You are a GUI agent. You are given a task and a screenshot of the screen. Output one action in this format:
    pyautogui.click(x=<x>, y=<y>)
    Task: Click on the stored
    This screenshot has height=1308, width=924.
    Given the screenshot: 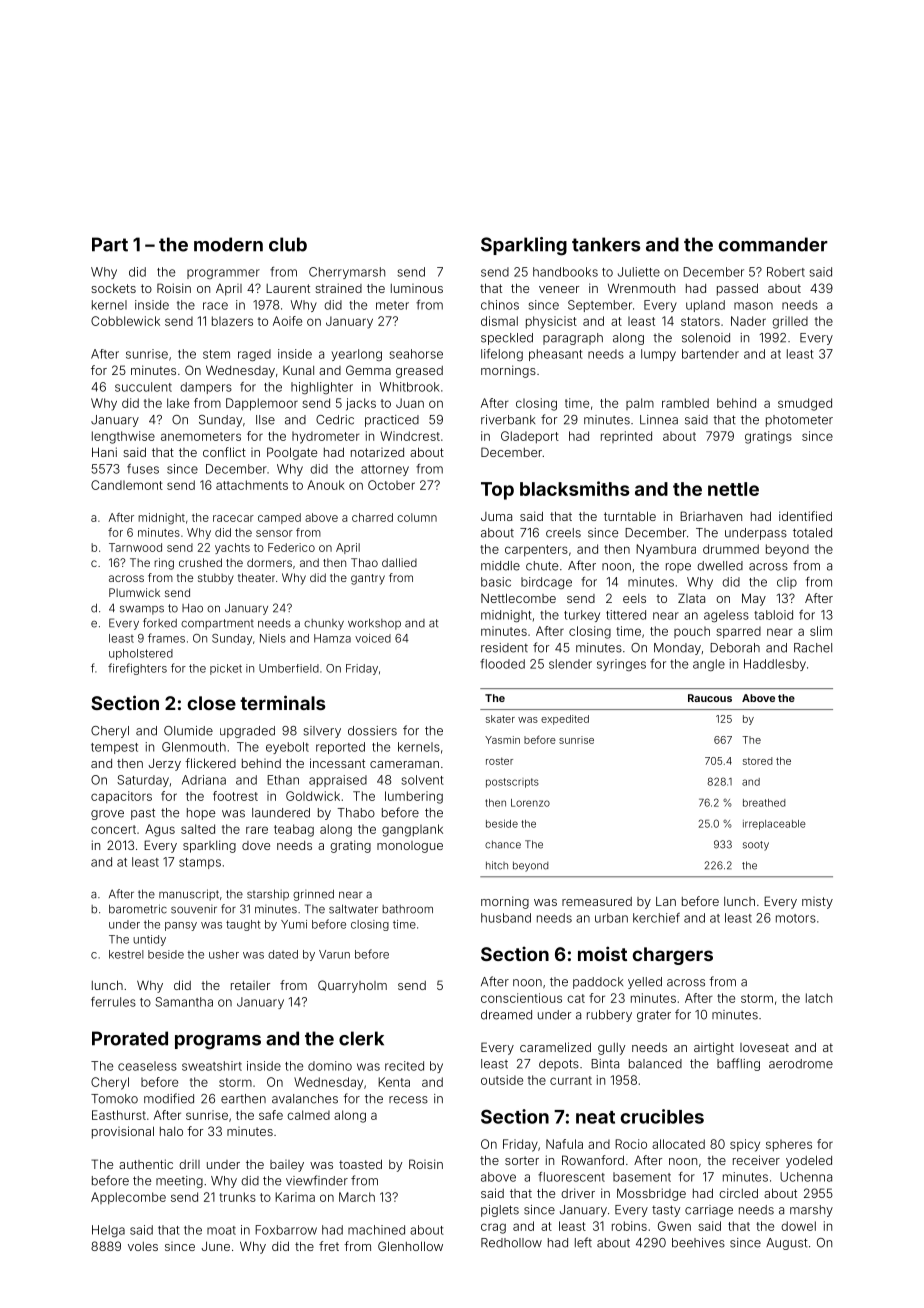 What is the action you would take?
    pyautogui.click(x=758, y=761)
